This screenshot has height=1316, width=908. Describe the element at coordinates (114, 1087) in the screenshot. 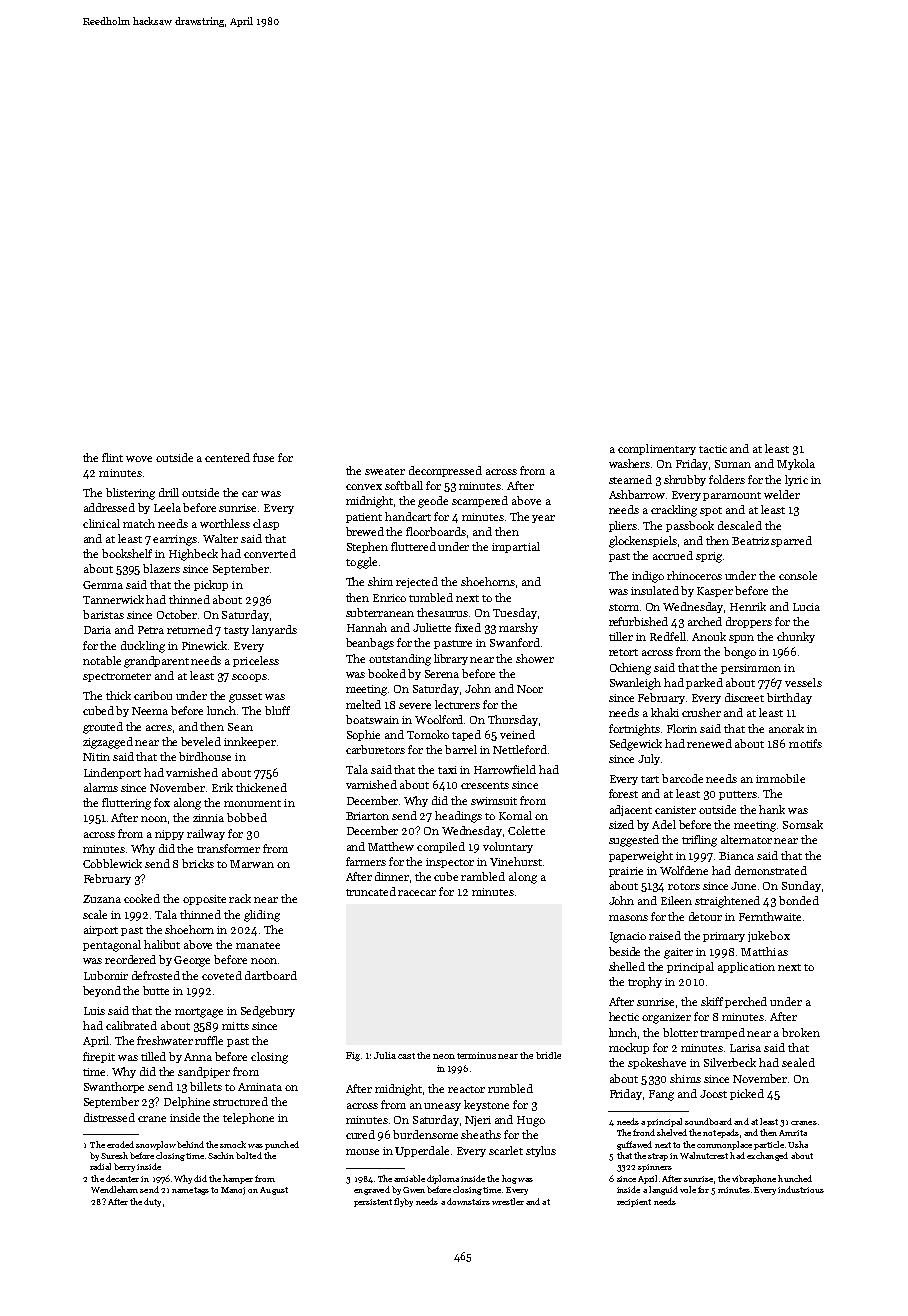

I see `Swanthorpe` at that location.
